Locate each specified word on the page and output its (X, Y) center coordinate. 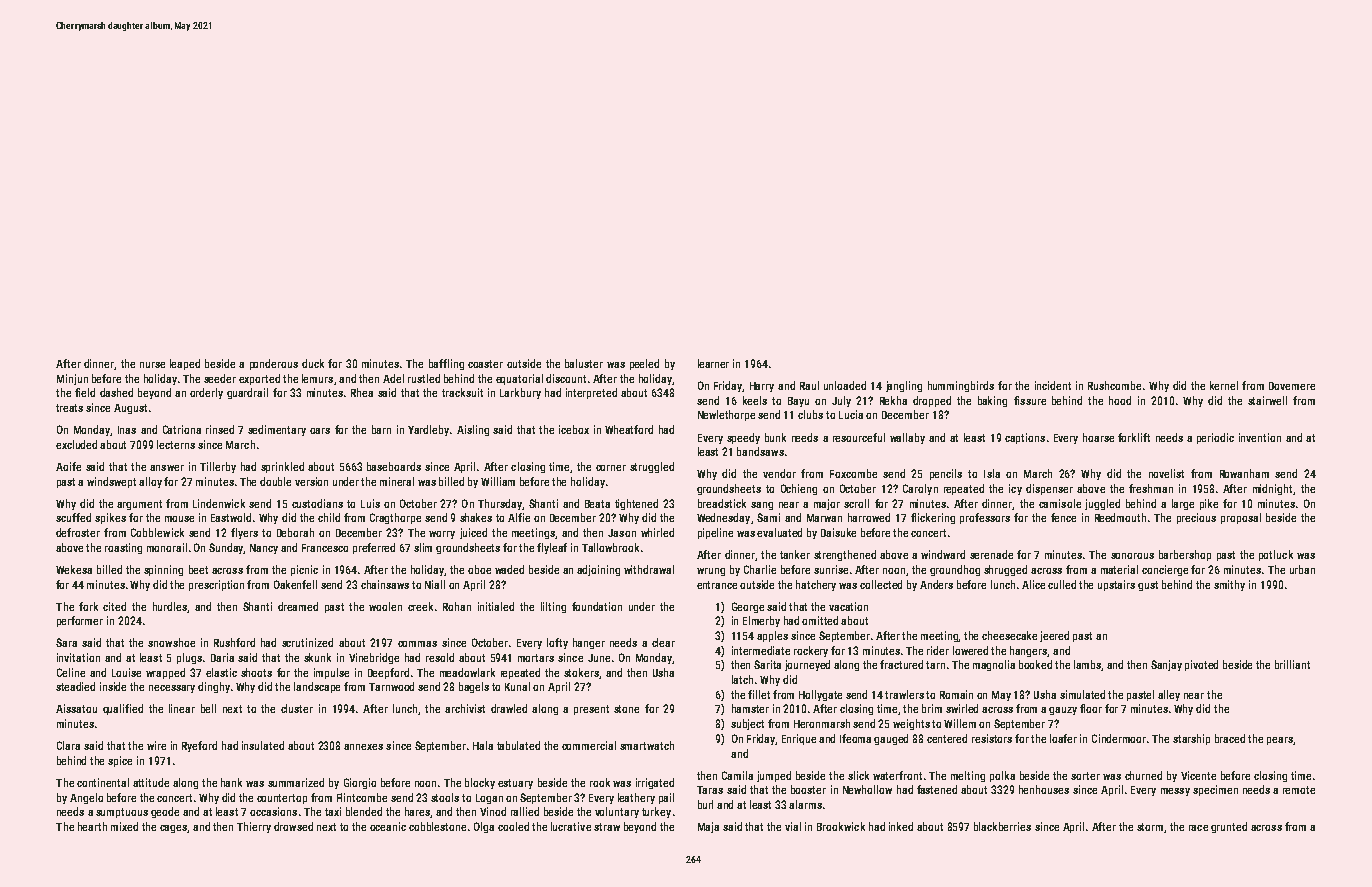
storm (1150, 827)
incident (1053, 385)
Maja (708, 827)
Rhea (362, 392)
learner (713, 363)
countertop (282, 799)
